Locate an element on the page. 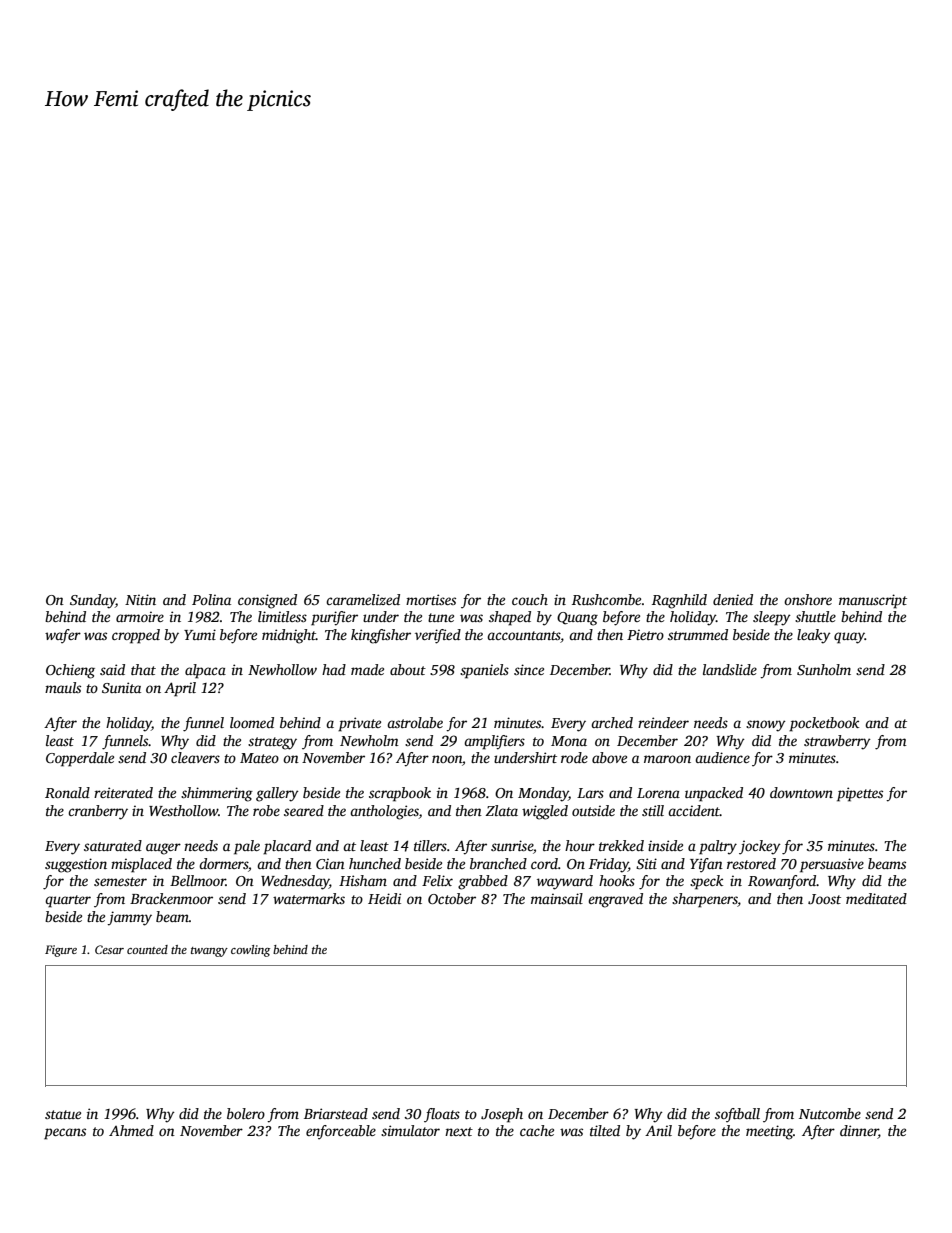  that is located at coordinates (143, 669).
